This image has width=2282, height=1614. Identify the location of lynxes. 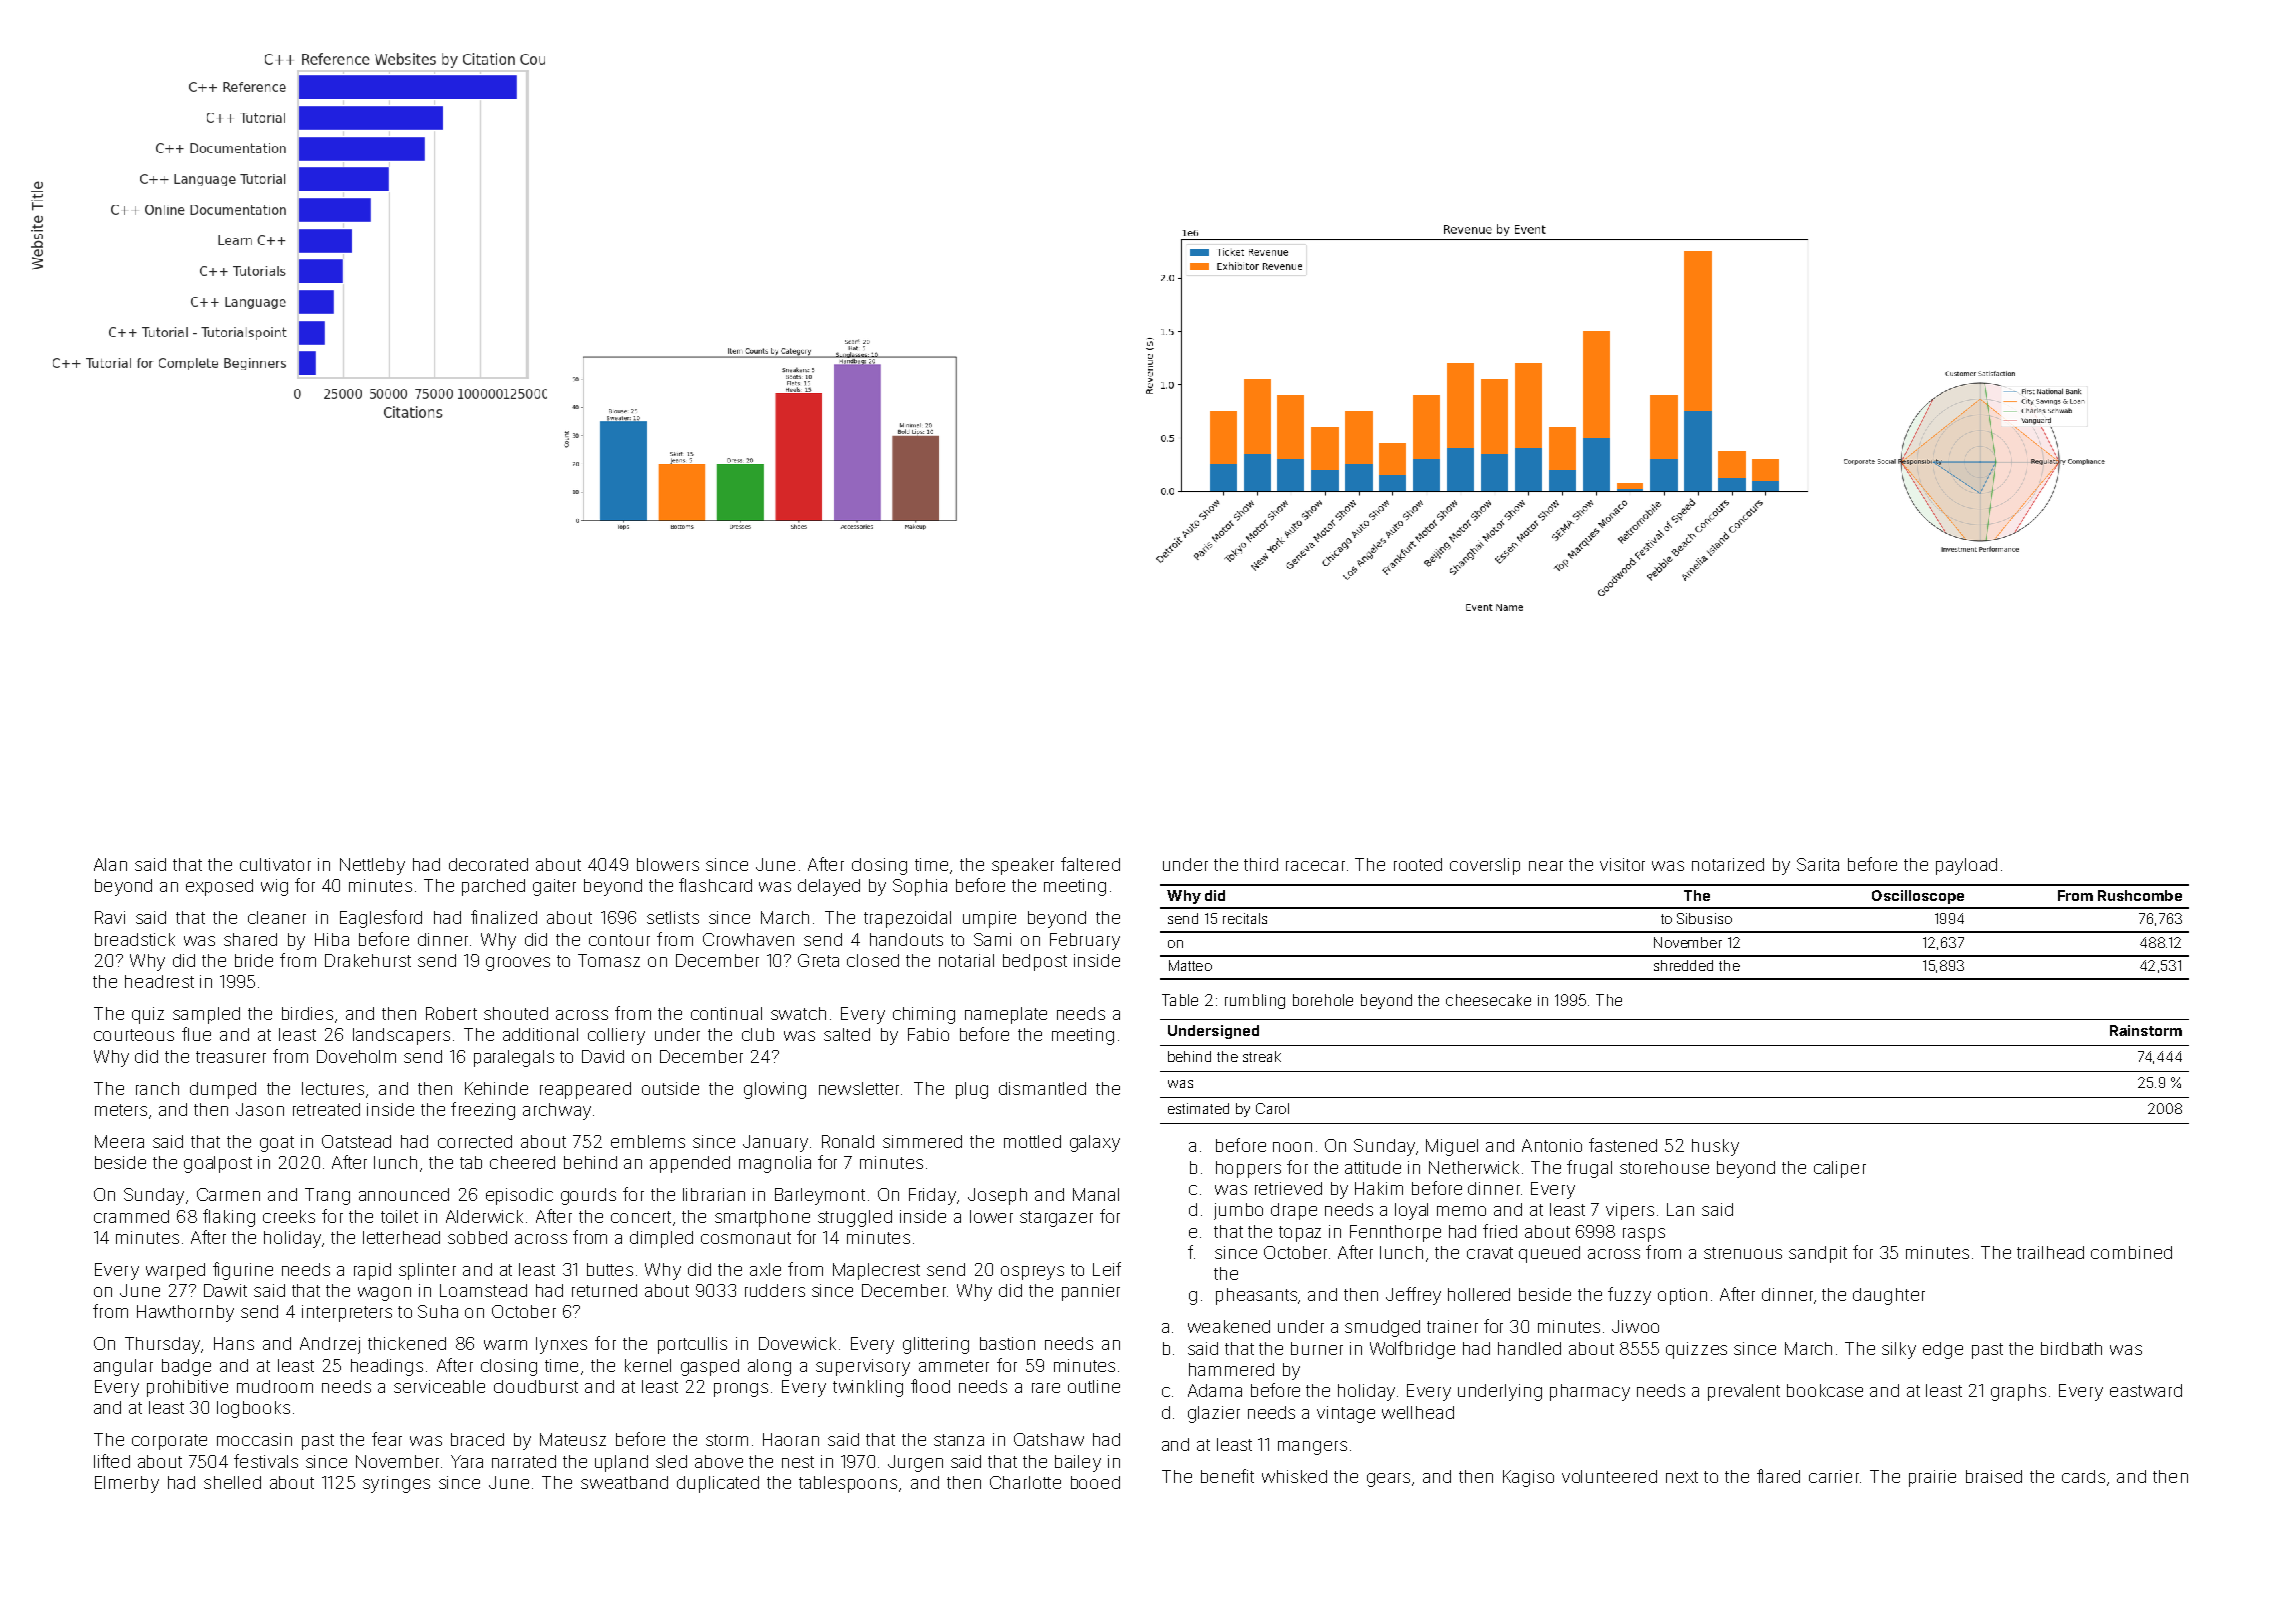
(561, 1345).
